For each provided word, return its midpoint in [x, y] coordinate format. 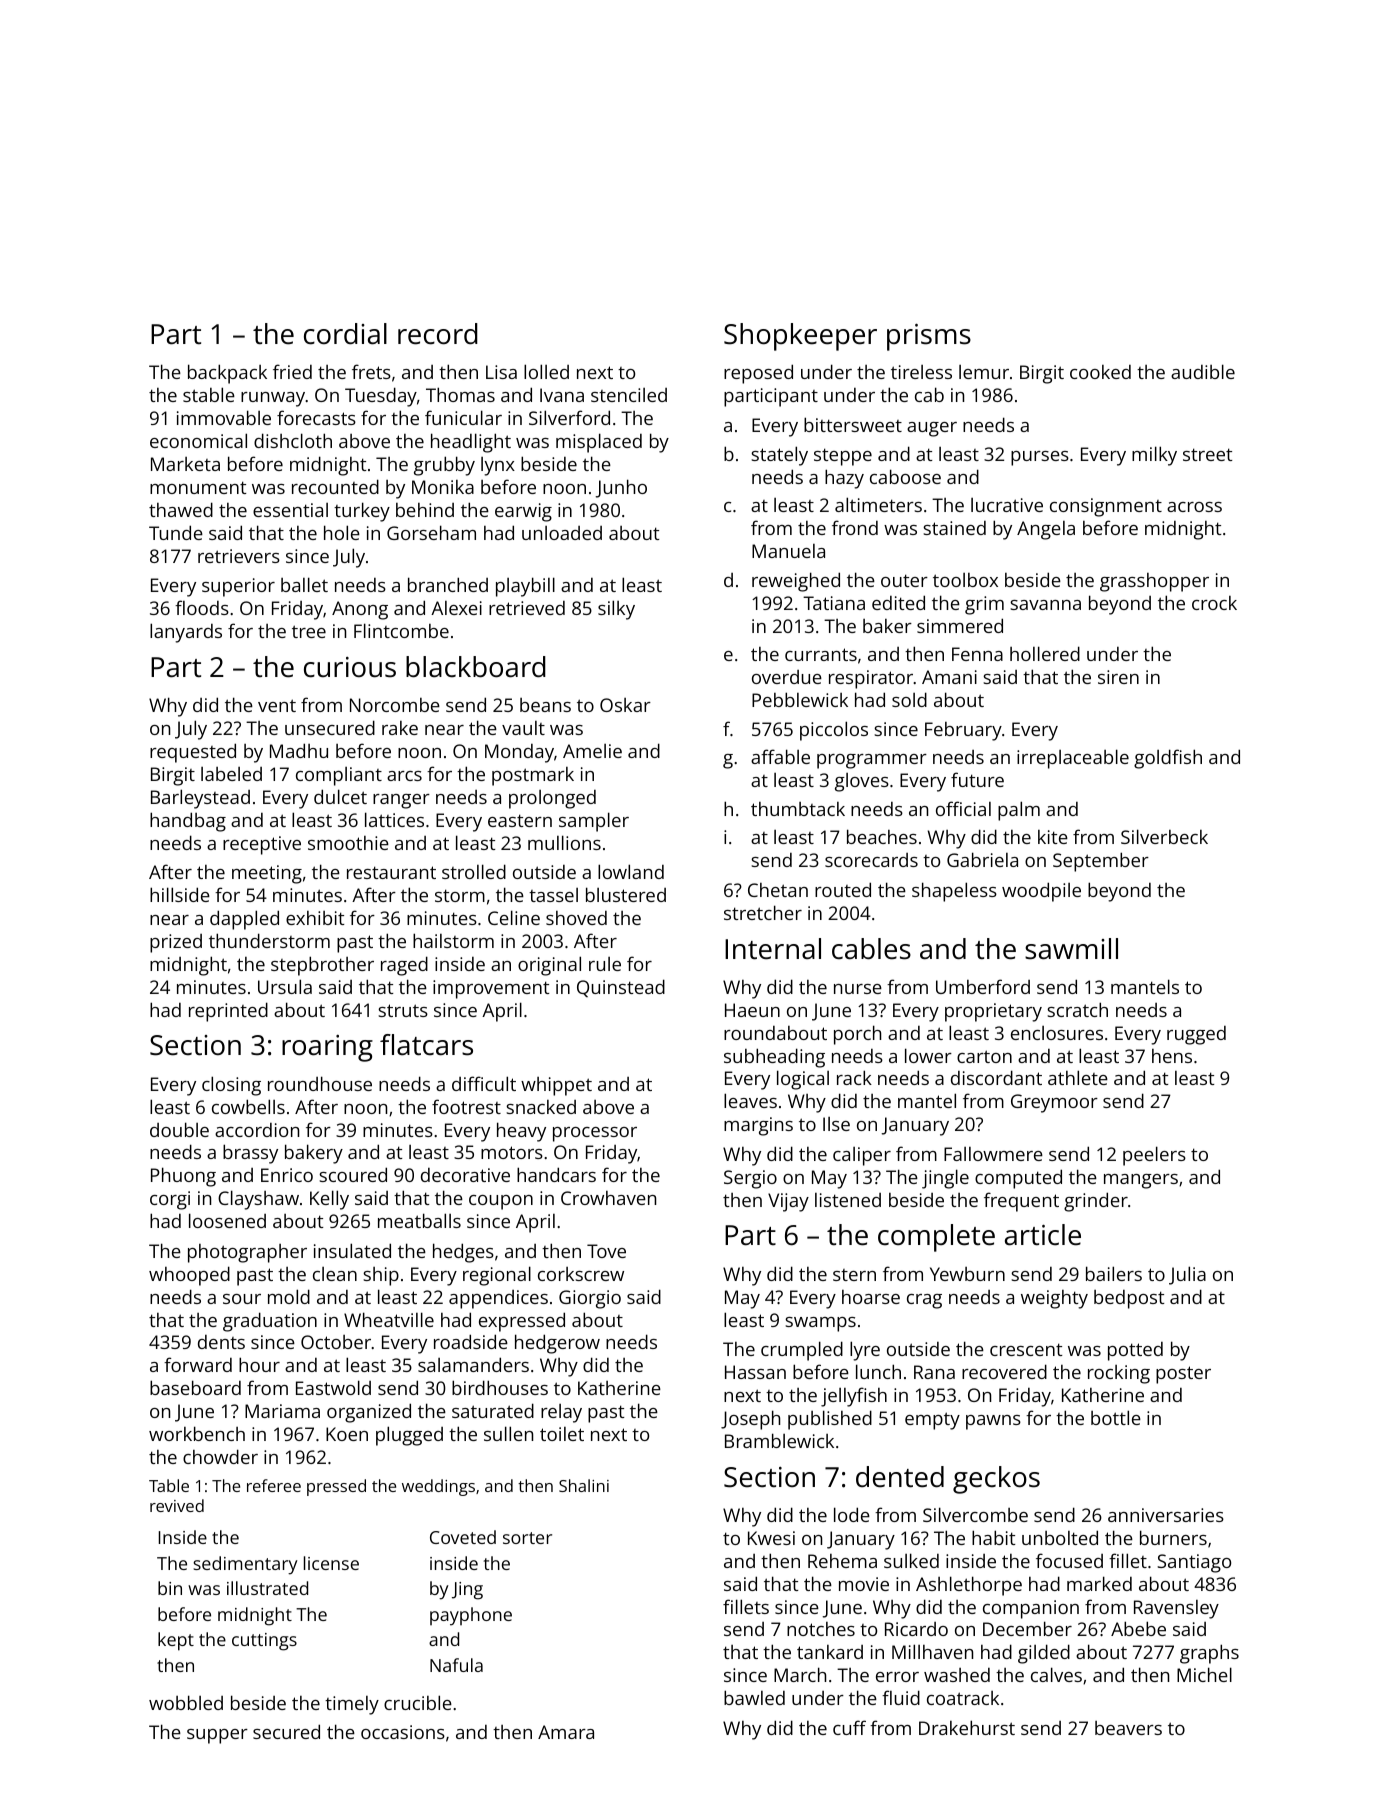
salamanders [473, 1364]
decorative [465, 1175]
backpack [227, 374]
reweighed [796, 582]
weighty [1054, 1299]
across [1194, 507]
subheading [774, 1058]
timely [352, 1705]
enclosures [1057, 1033]
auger [932, 429]
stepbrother [322, 966]
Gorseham [431, 532]
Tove [606, 1251]
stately [779, 456]
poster [1183, 1375]
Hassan [755, 1372]
